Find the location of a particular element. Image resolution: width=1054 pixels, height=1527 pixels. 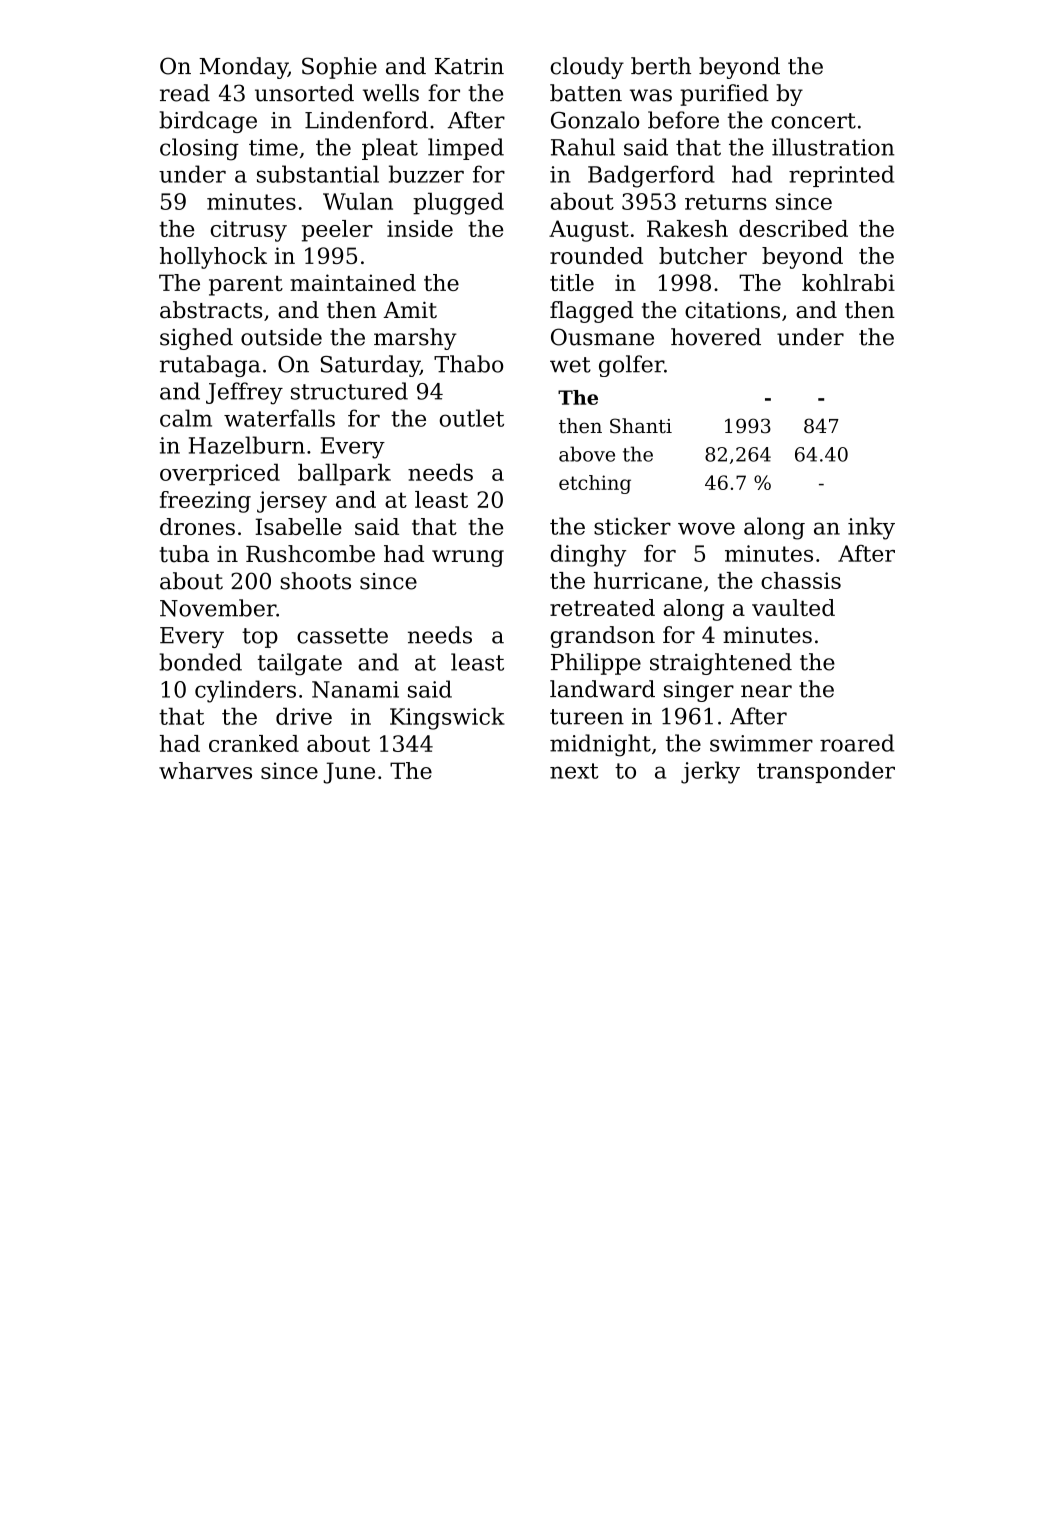

pleat is located at coordinates (390, 149).
